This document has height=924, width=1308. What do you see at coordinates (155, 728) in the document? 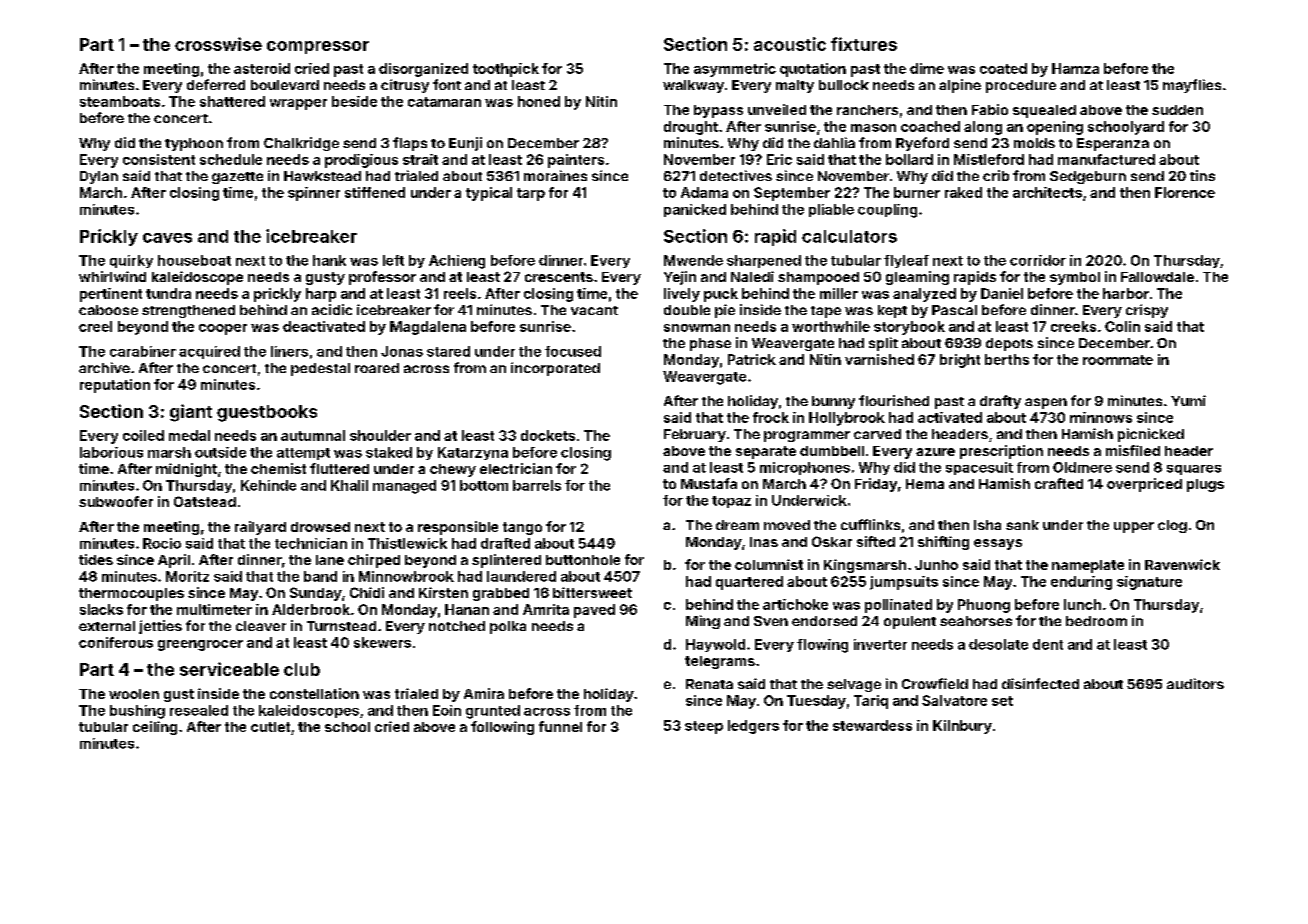
I see `ceiling` at bounding box center [155, 728].
